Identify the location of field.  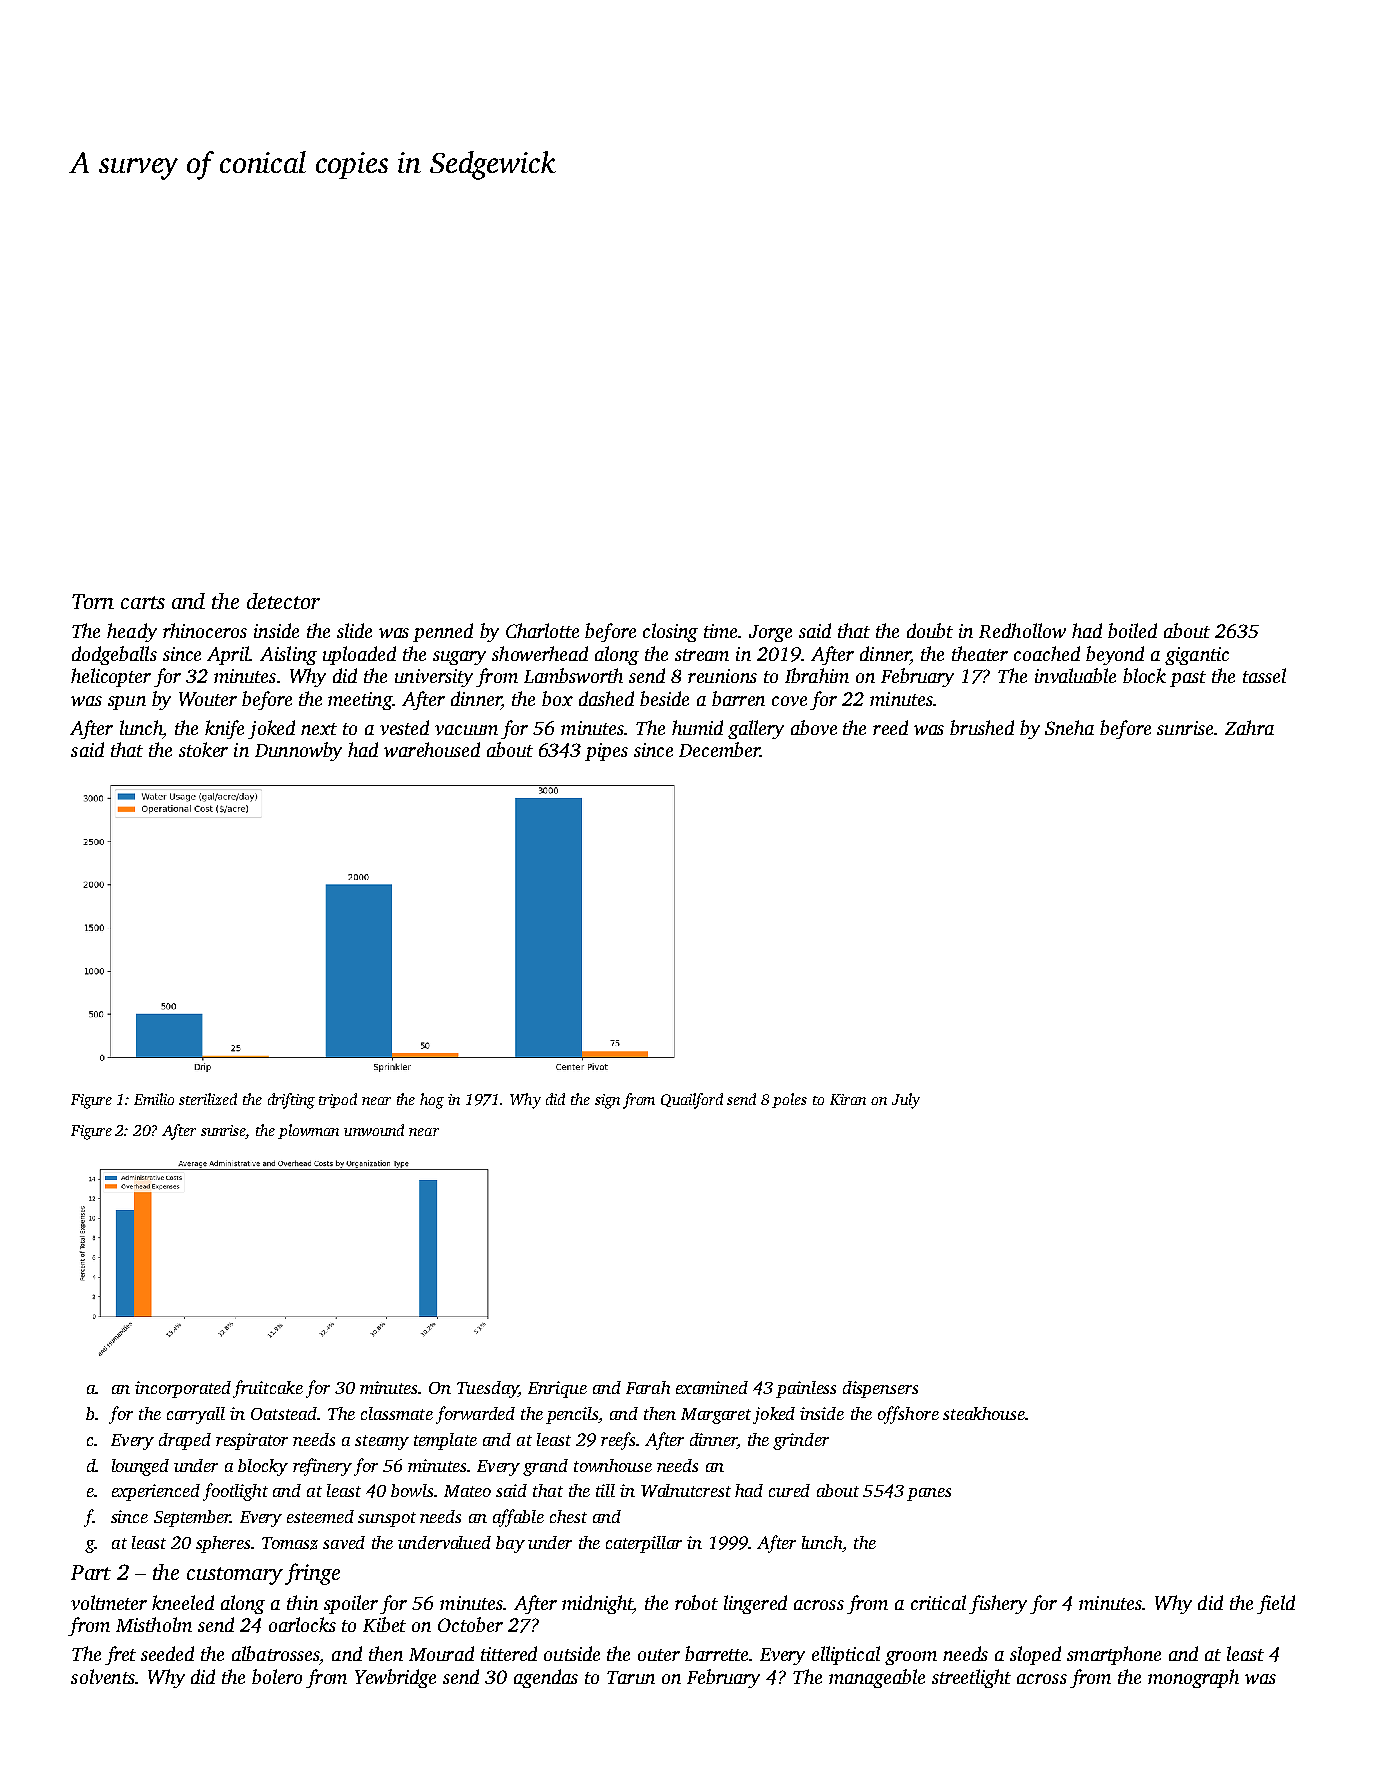
(1276, 1604).
